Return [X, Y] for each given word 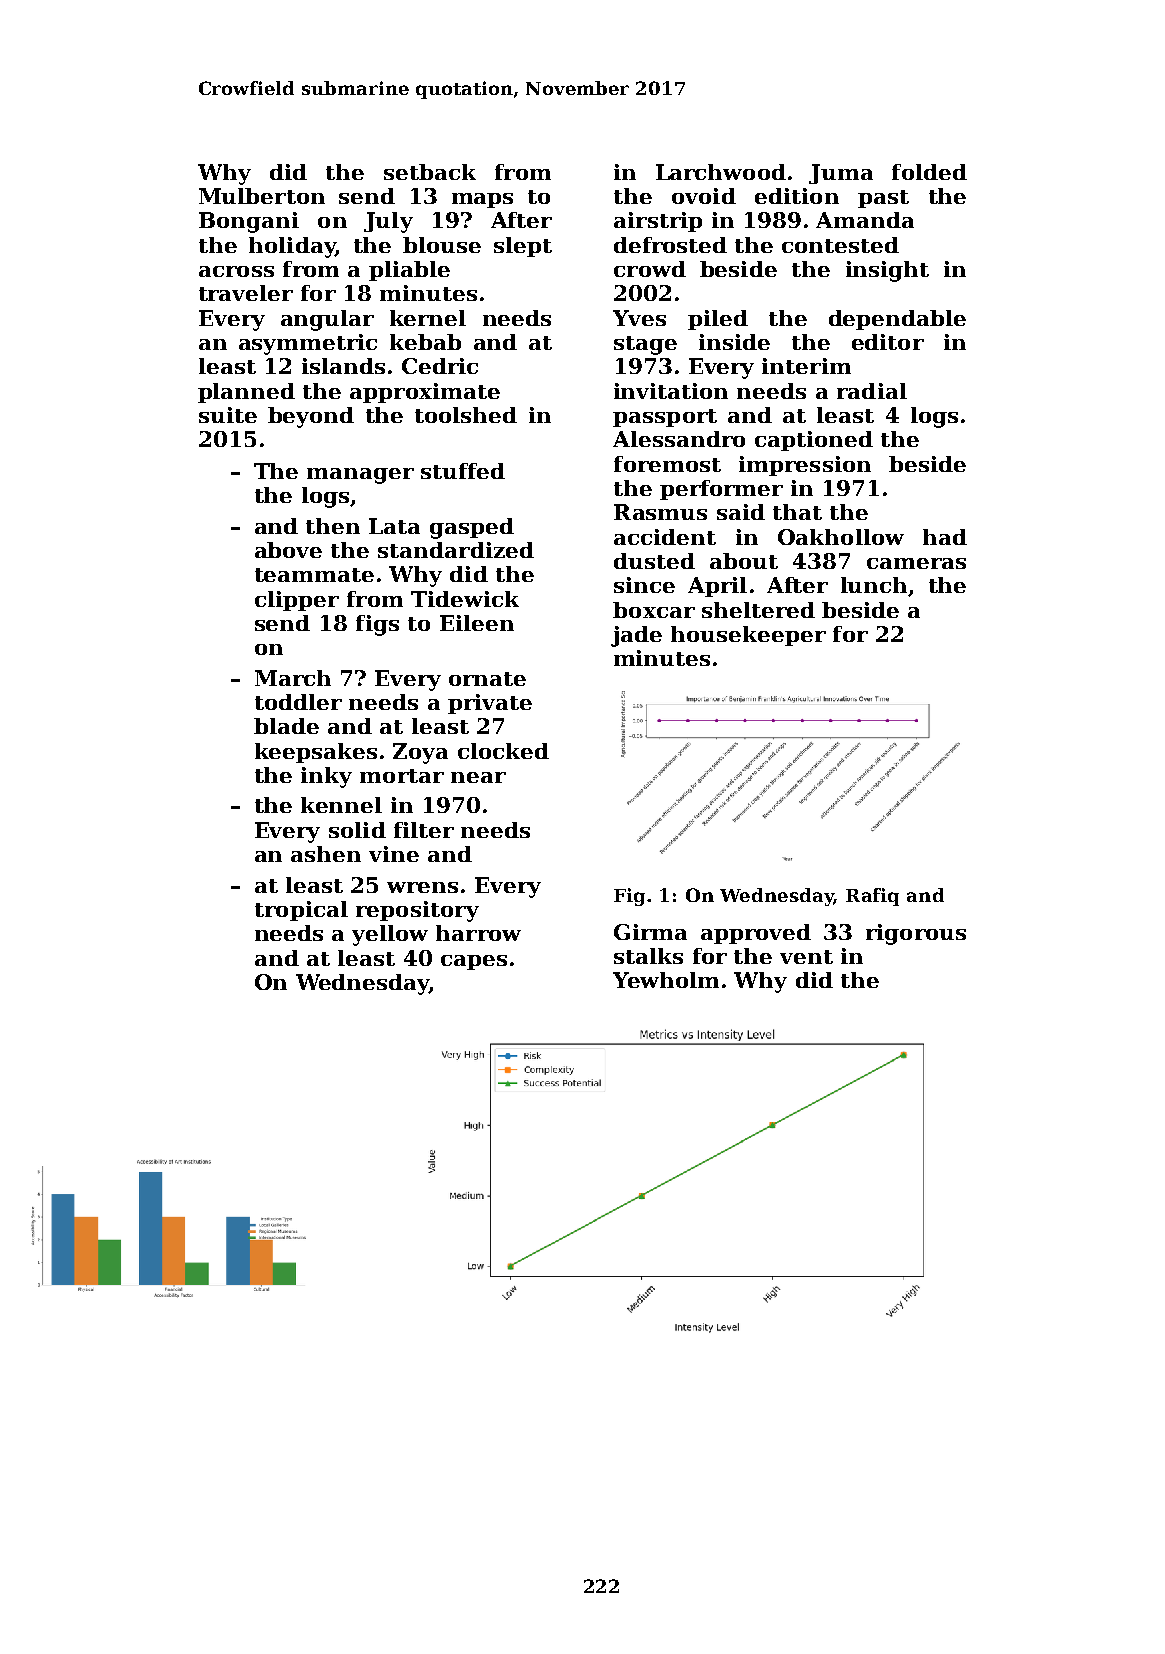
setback [430, 172]
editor [888, 342]
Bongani [249, 222]
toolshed [466, 415]
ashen [326, 854]
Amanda [865, 220]
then [333, 526]
